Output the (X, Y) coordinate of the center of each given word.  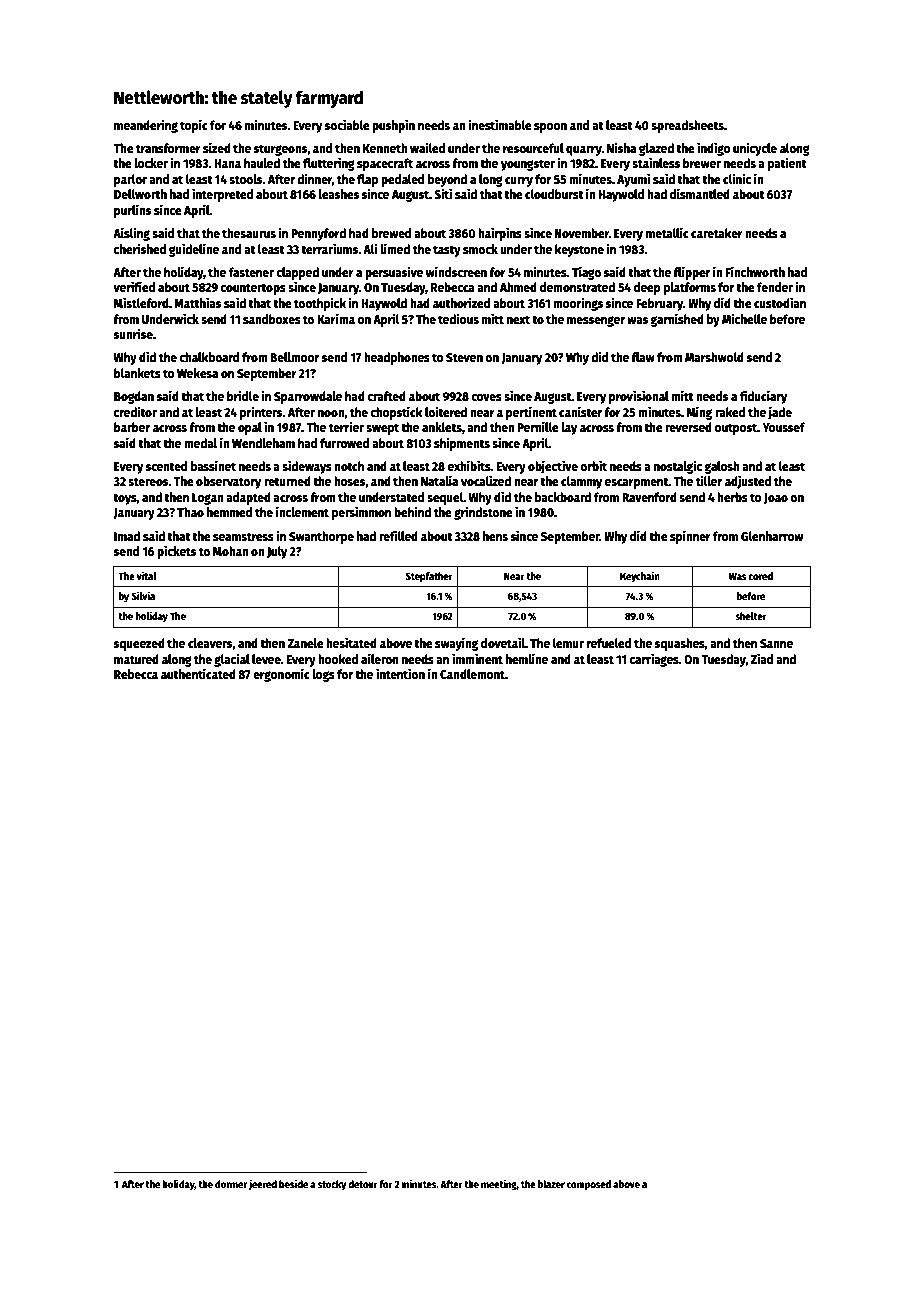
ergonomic (281, 675)
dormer (231, 1184)
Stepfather (429, 577)
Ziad (761, 658)
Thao (190, 512)
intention (400, 673)
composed (589, 1185)
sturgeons (281, 150)
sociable (347, 124)
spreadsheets (687, 126)
